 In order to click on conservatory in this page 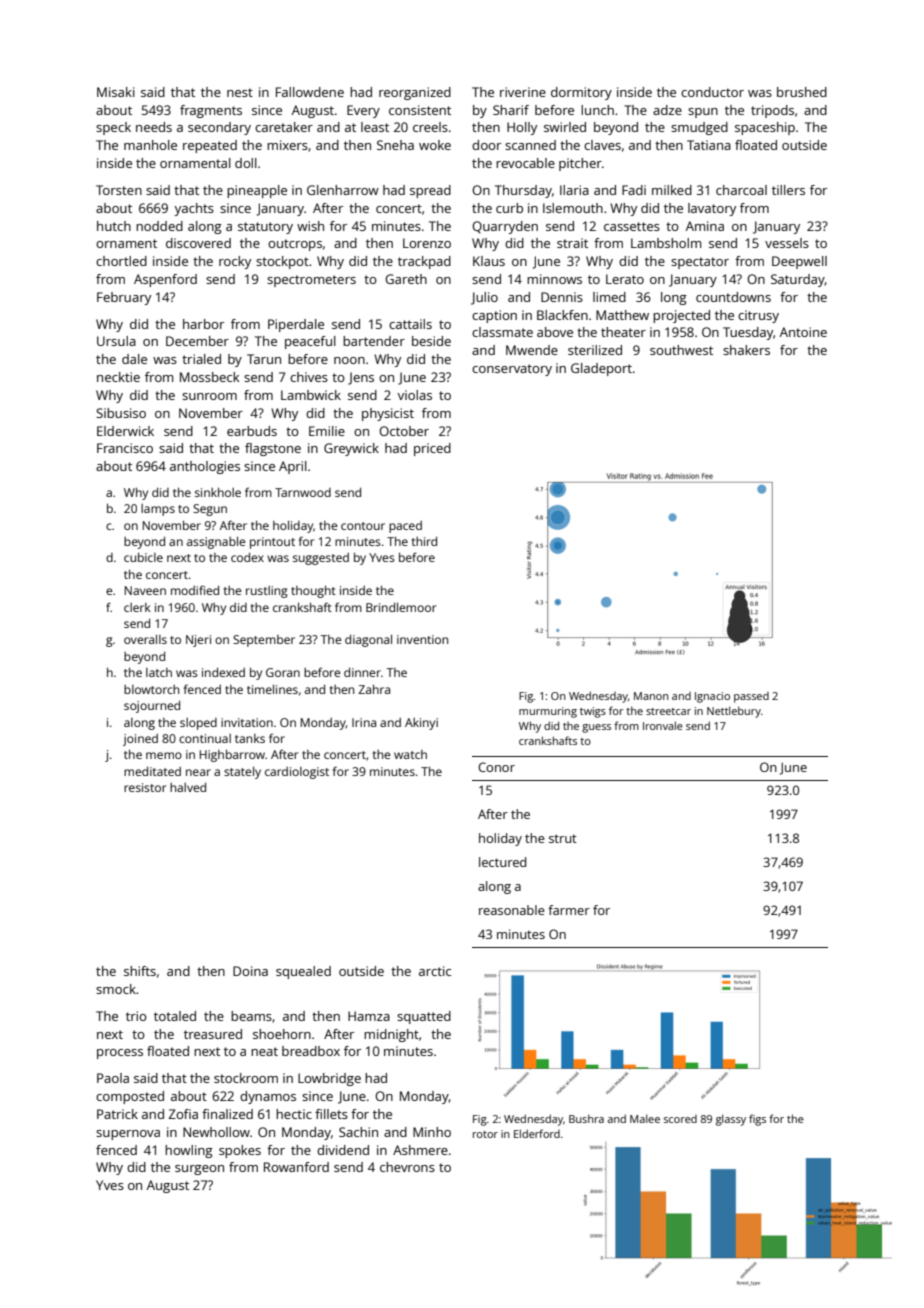, I will do `click(512, 370)`.
